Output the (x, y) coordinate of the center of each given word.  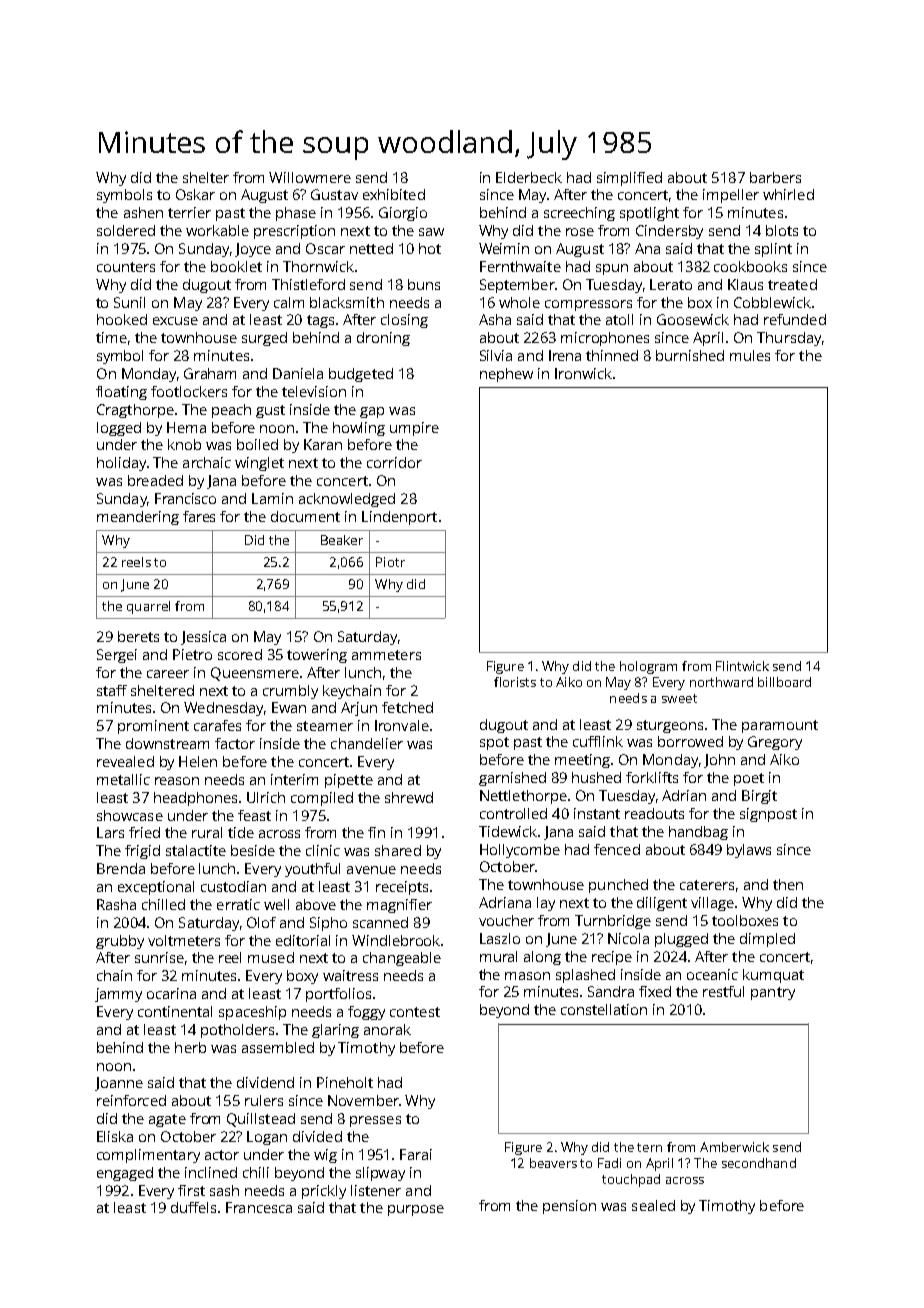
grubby (120, 942)
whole (519, 302)
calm (289, 302)
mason (527, 976)
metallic (123, 779)
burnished (690, 355)
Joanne (119, 1084)
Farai (416, 1154)
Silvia (496, 355)
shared (398, 850)
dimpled (767, 940)
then (788, 884)
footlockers (189, 391)
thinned (612, 355)
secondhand (759, 1163)
